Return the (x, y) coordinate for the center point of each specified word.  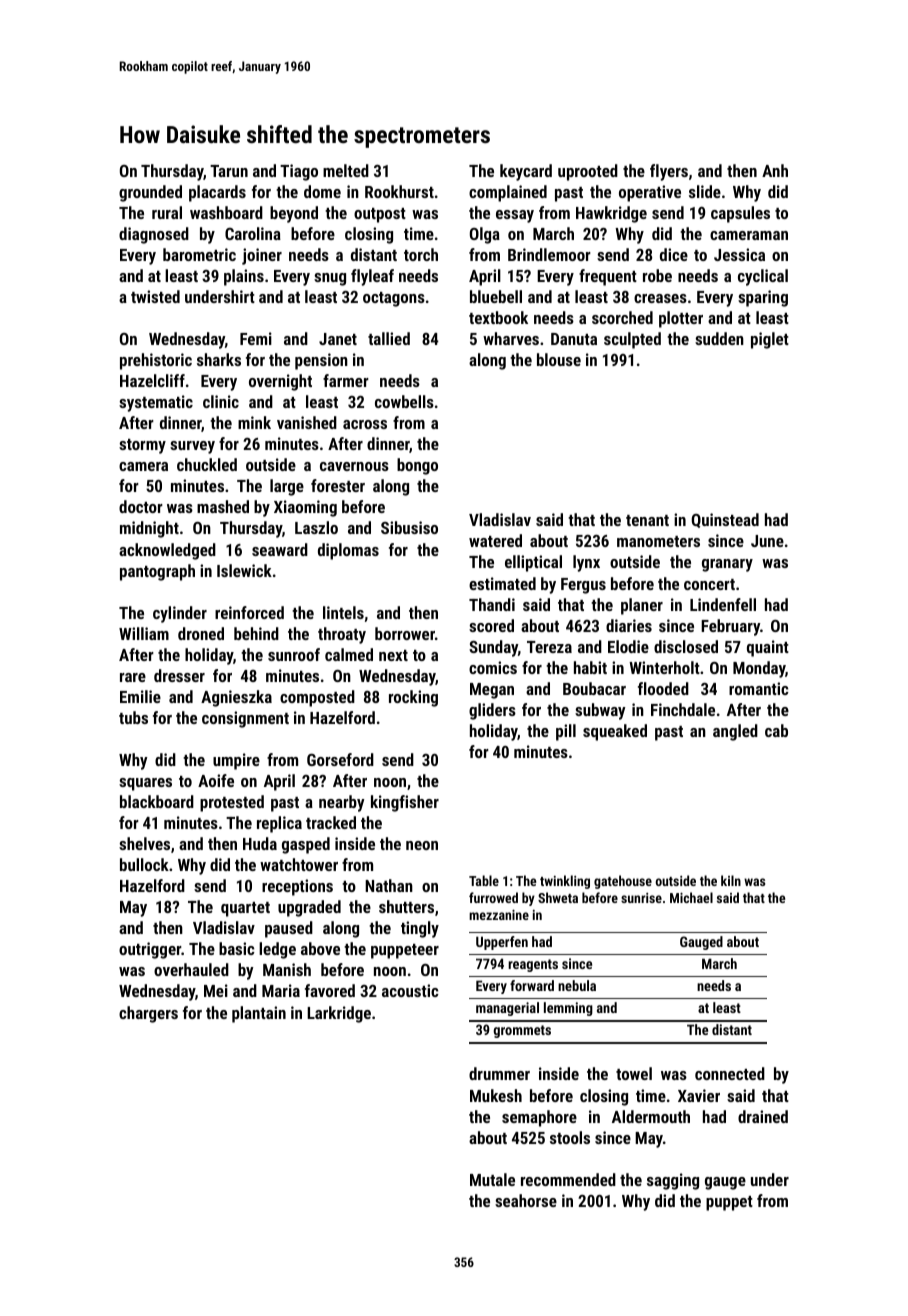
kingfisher (405, 803)
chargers (148, 1014)
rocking (413, 698)
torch (421, 254)
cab (776, 730)
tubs (133, 717)
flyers (669, 172)
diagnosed (154, 235)
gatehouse (623, 882)
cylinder (180, 614)
